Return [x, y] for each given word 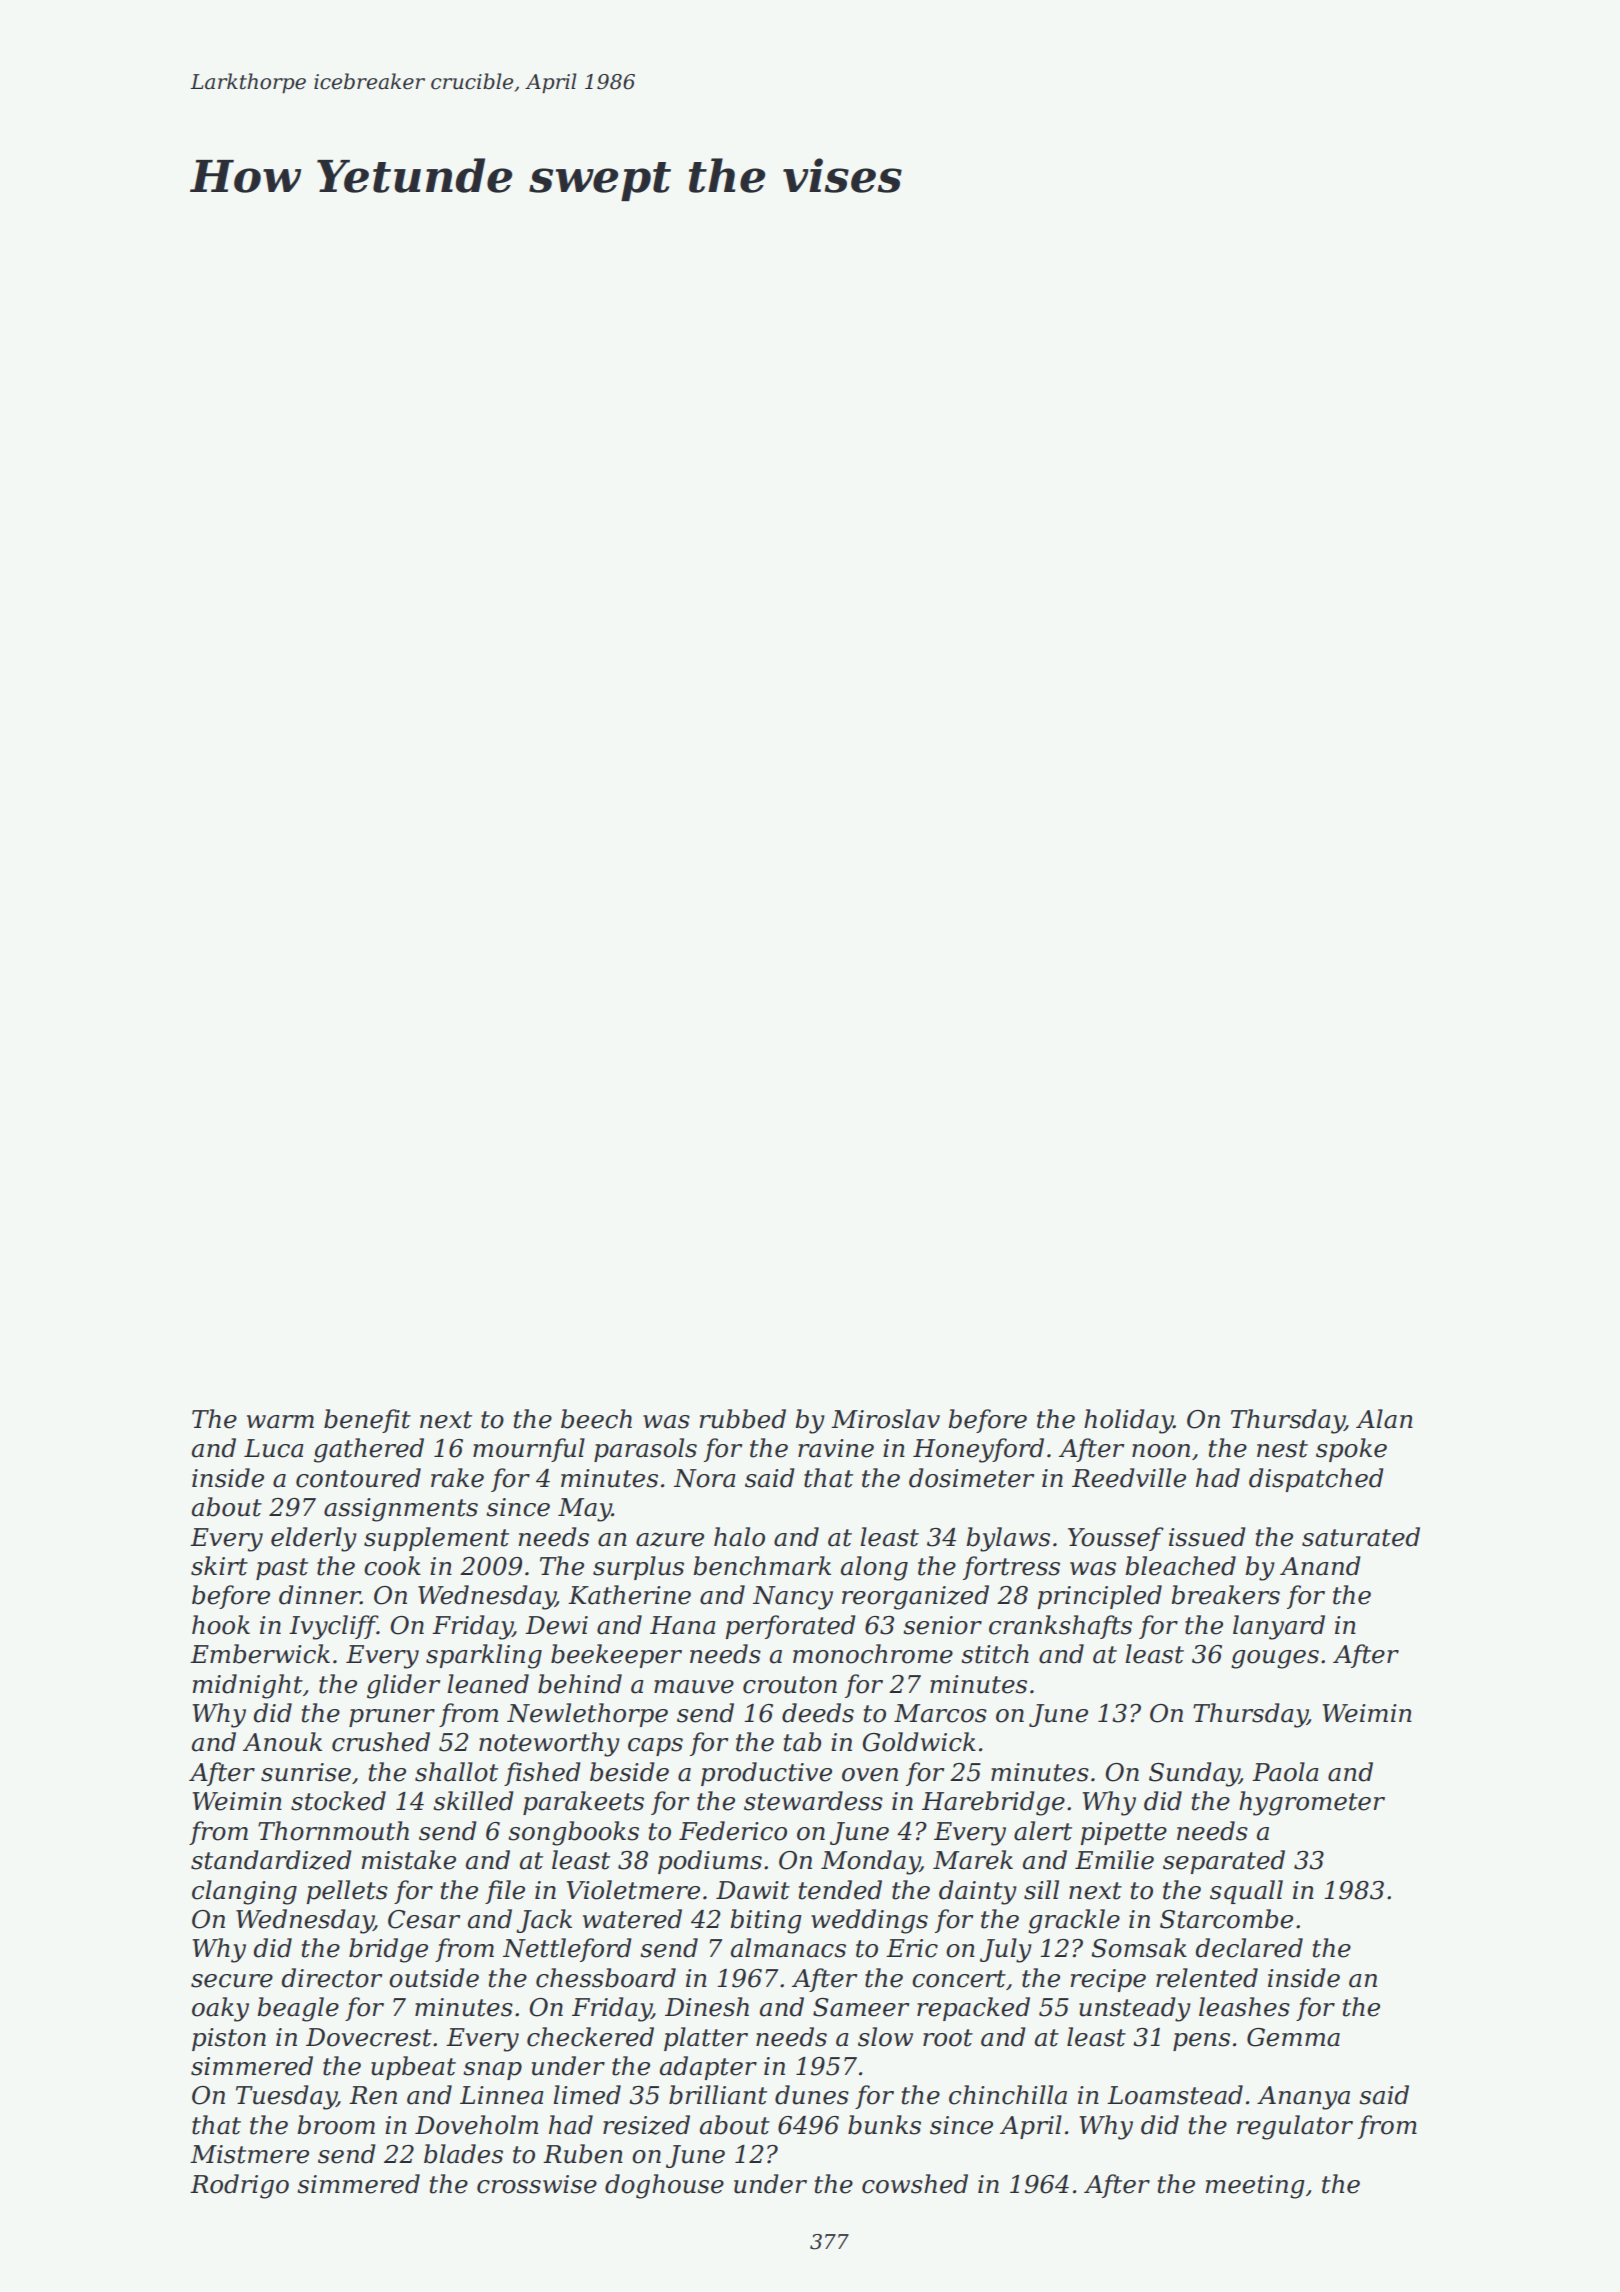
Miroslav [885, 1419]
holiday [1129, 1421]
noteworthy [549, 1744]
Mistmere [249, 2154]
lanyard [1279, 1627]
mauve [694, 1687]
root [948, 2038]
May [585, 1510]
